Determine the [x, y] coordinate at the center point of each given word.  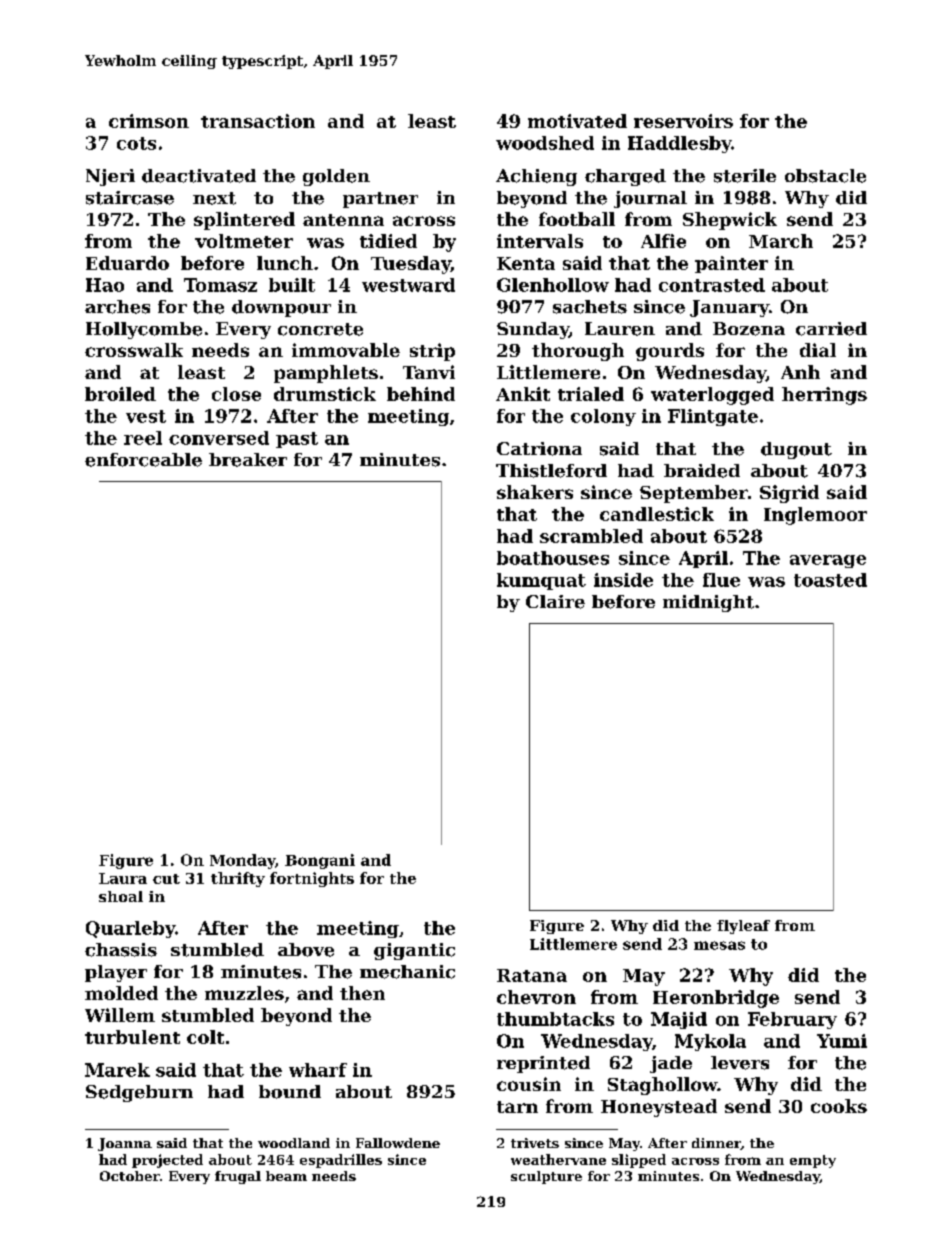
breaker [248, 460]
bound [290, 1092]
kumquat [541, 581]
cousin [529, 1084]
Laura [123, 878]
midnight [708, 603]
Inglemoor [815, 516]
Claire [555, 602]
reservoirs [683, 121]
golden [336, 177]
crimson [149, 121]
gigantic [414, 951]
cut [166, 879]
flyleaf [743, 927]
